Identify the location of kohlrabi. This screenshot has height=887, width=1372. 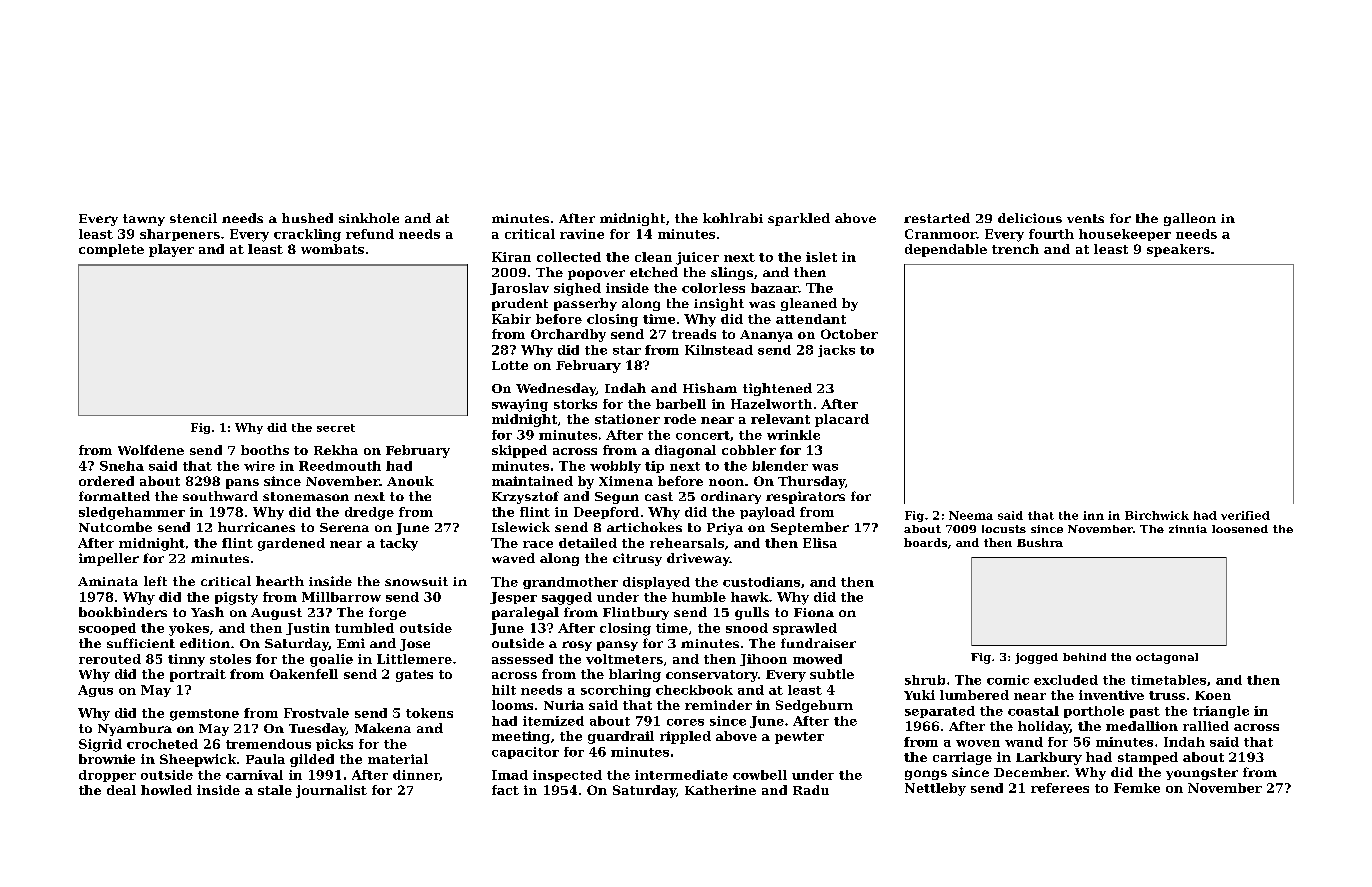
(733, 218).
